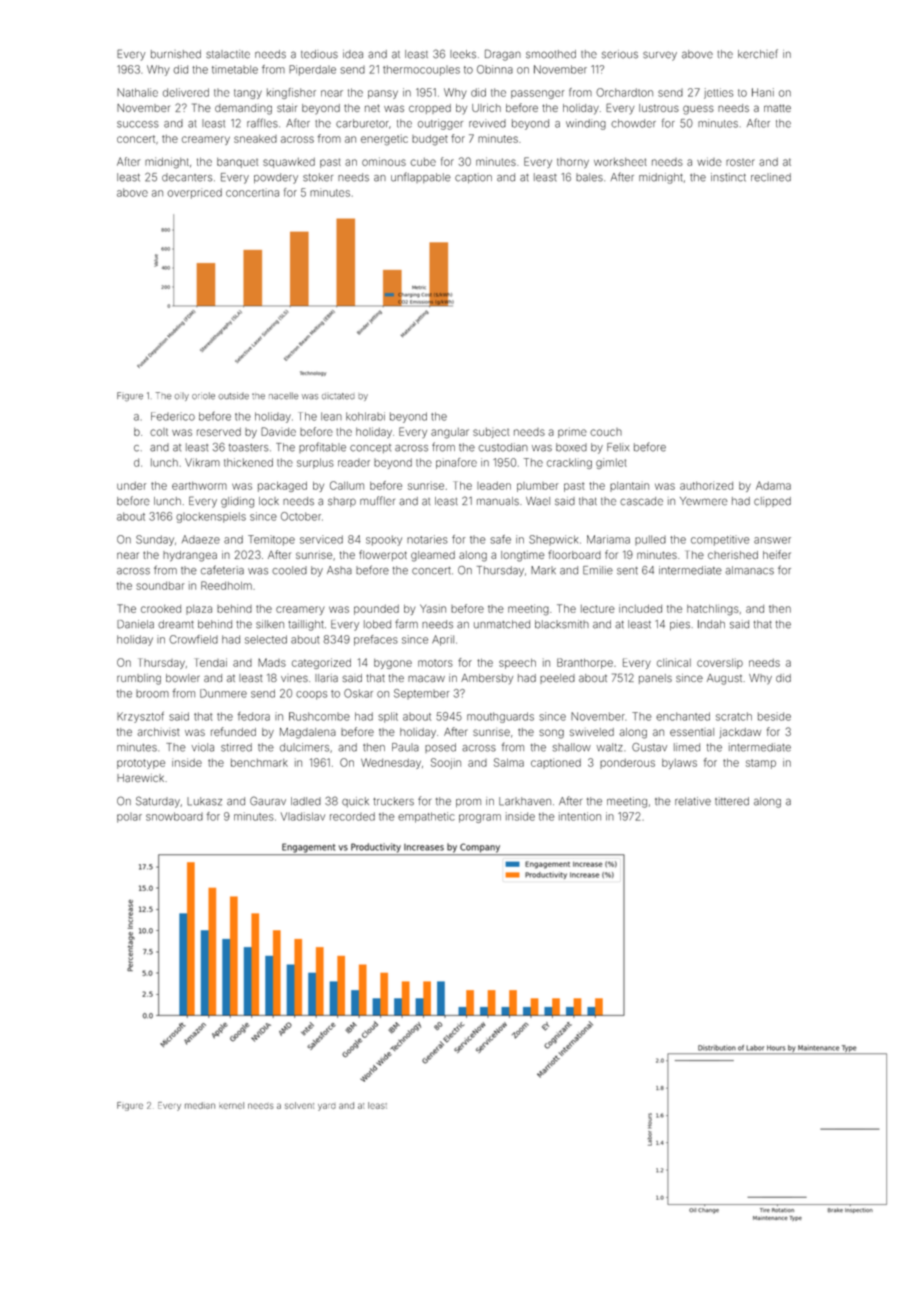 Image resolution: width=908 pixels, height=1316 pixels. I want to click on reclined, so click(771, 177).
